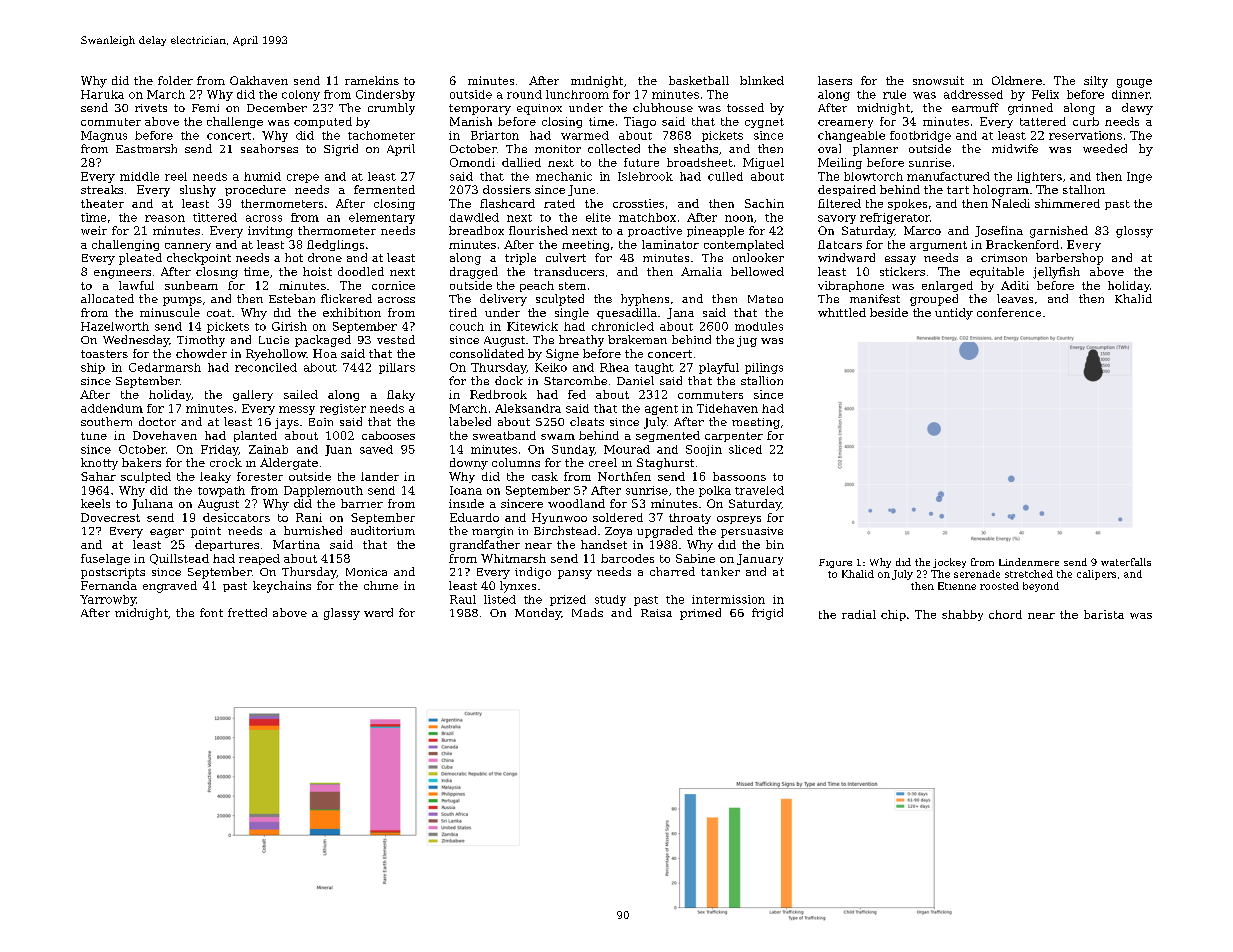 The height and width of the screenshot is (952, 1233). Describe the element at coordinates (372, 80) in the screenshot. I see `ramekins` at that location.
